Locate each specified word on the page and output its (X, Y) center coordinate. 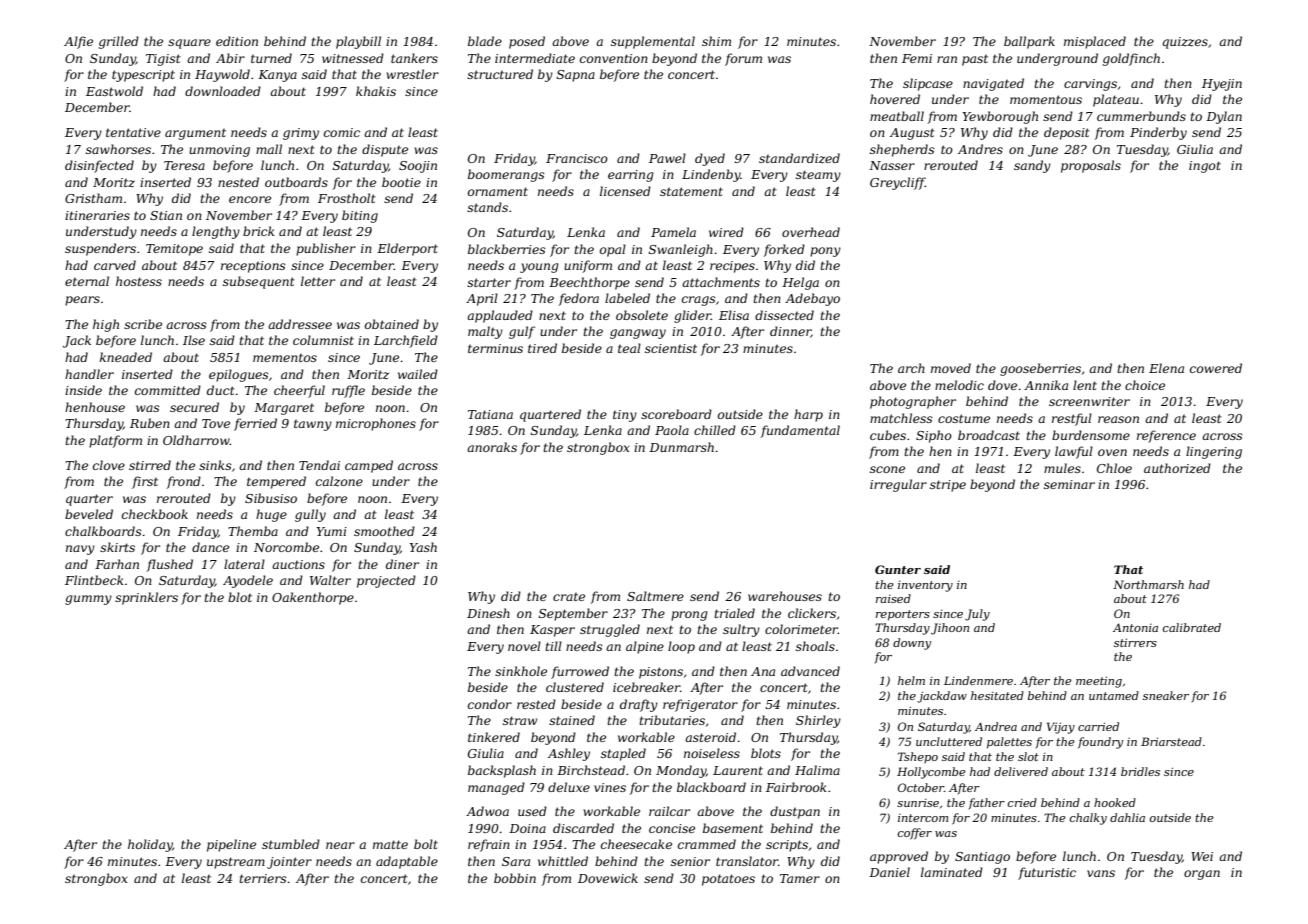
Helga (800, 283)
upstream (236, 863)
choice (1145, 385)
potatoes (728, 880)
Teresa (184, 165)
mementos (285, 357)
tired (542, 348)
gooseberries (1040, 369)
